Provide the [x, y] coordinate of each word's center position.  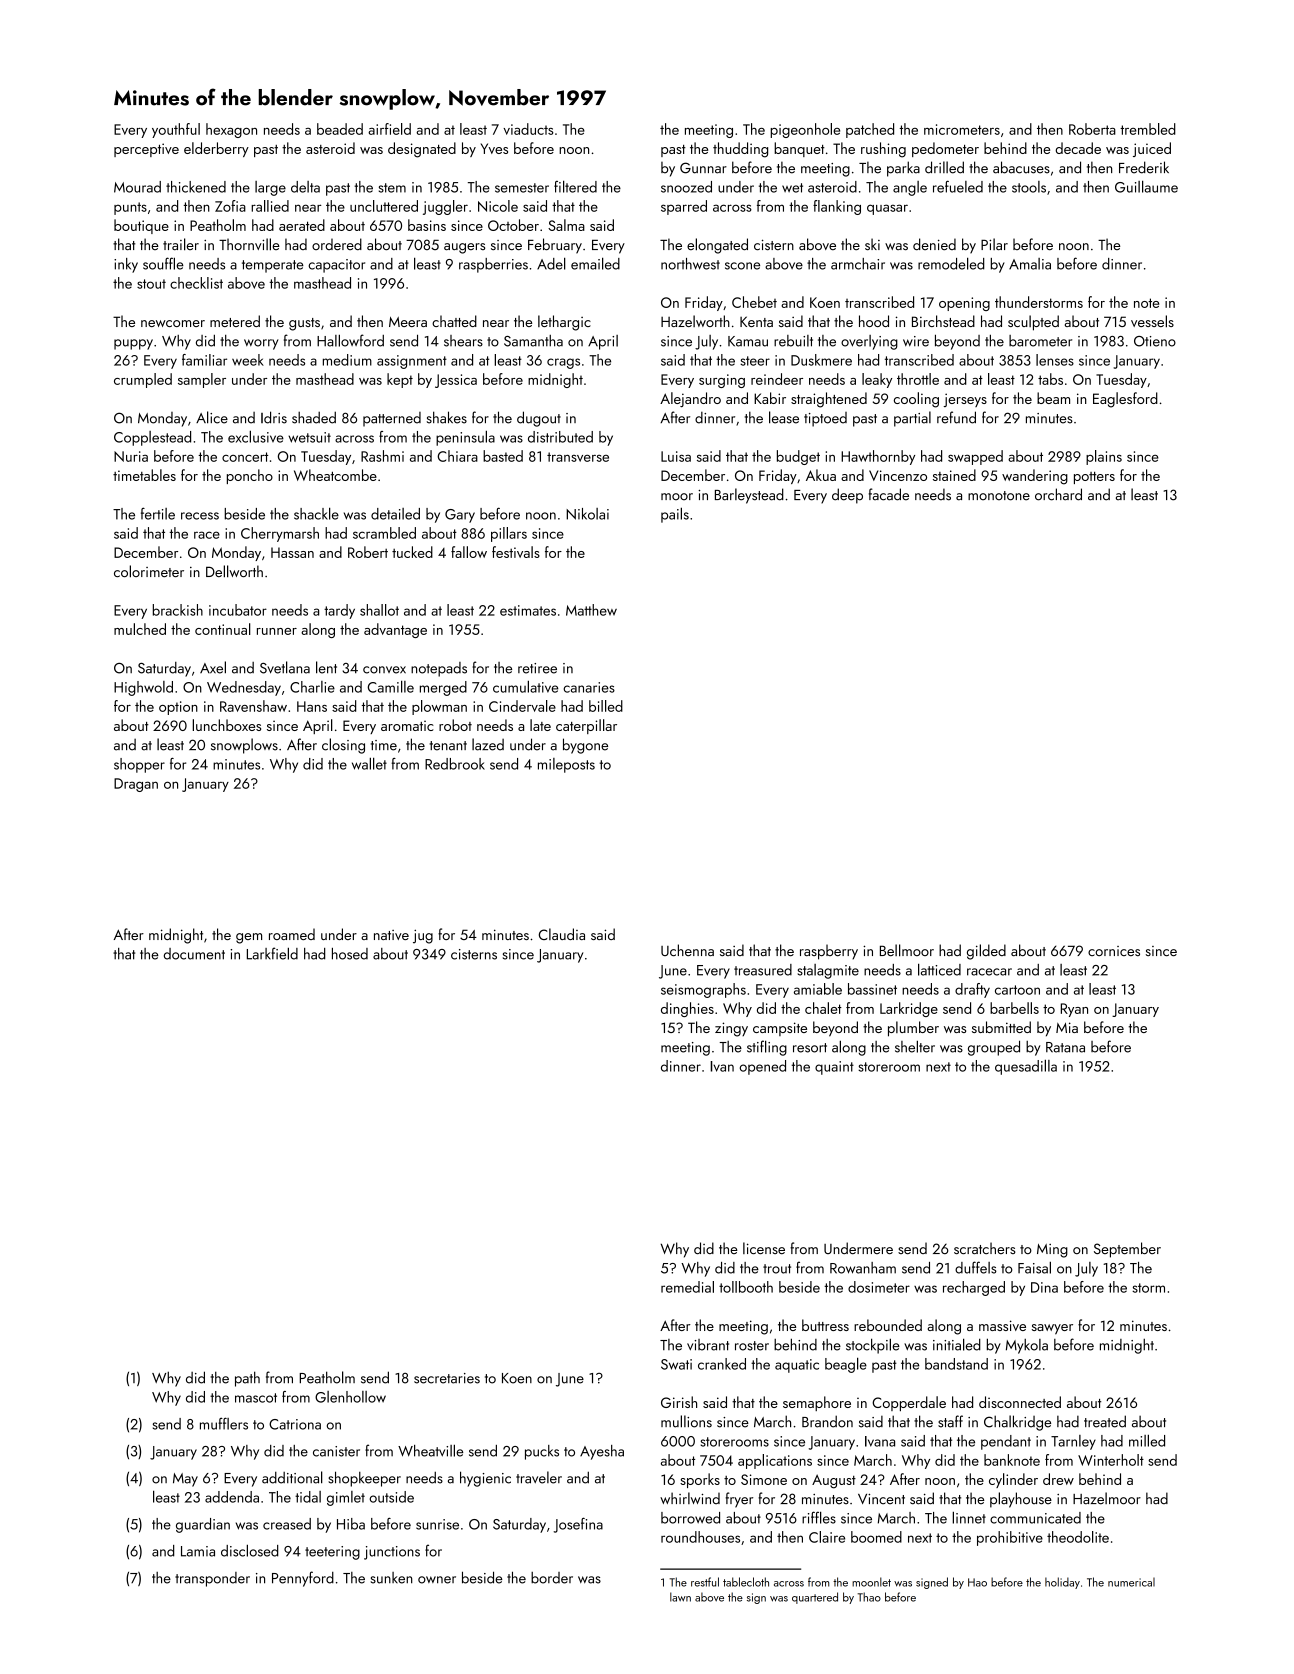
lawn [680, 1597]
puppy [133, 344]
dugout [539, 419]
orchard [1058, 494]
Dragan [136, 785]
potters [1094, 478]
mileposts [566, 765]
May [185, 1480]
